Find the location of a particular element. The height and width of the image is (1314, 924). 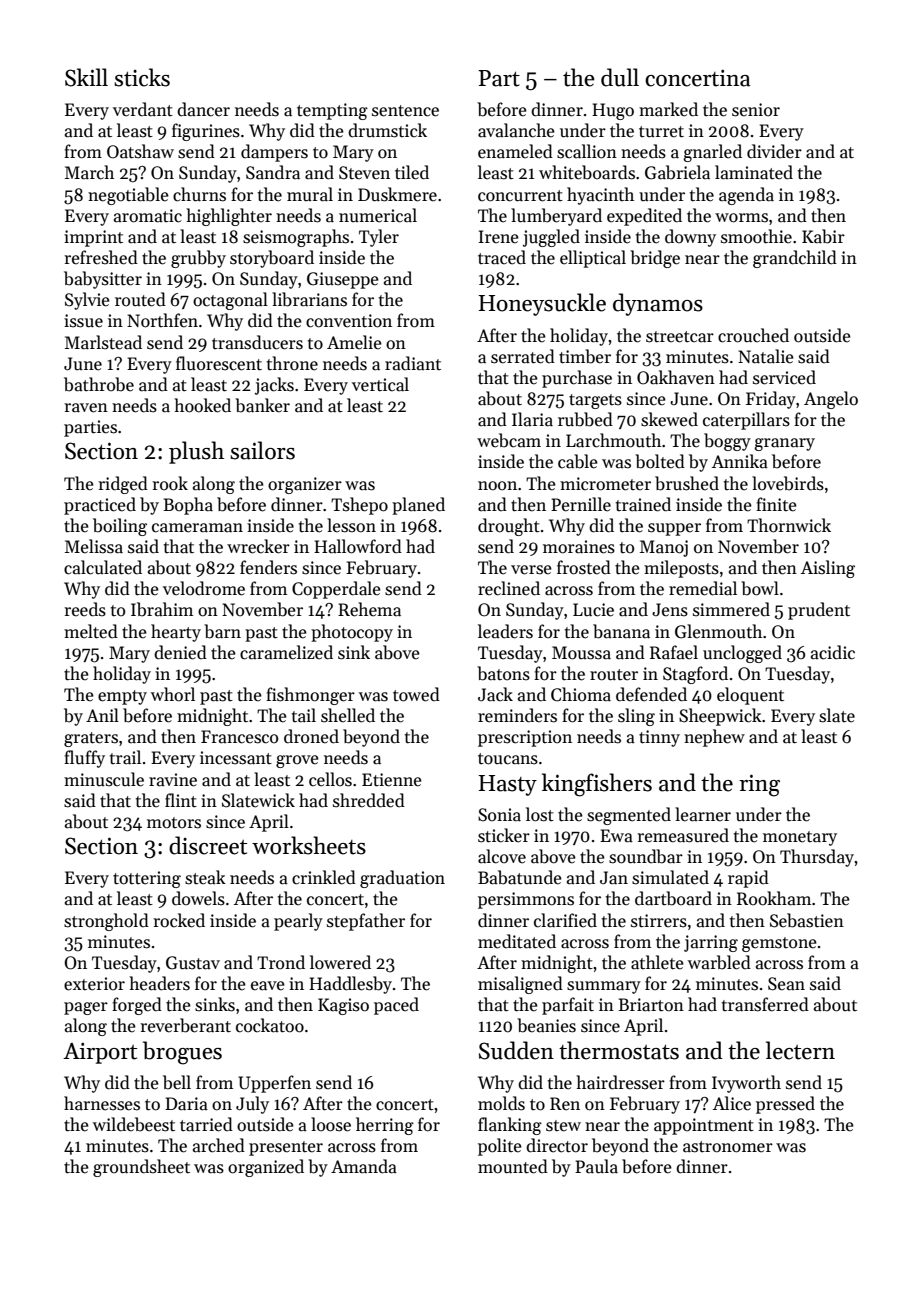

ridged is located at coordinates (123, 485).
